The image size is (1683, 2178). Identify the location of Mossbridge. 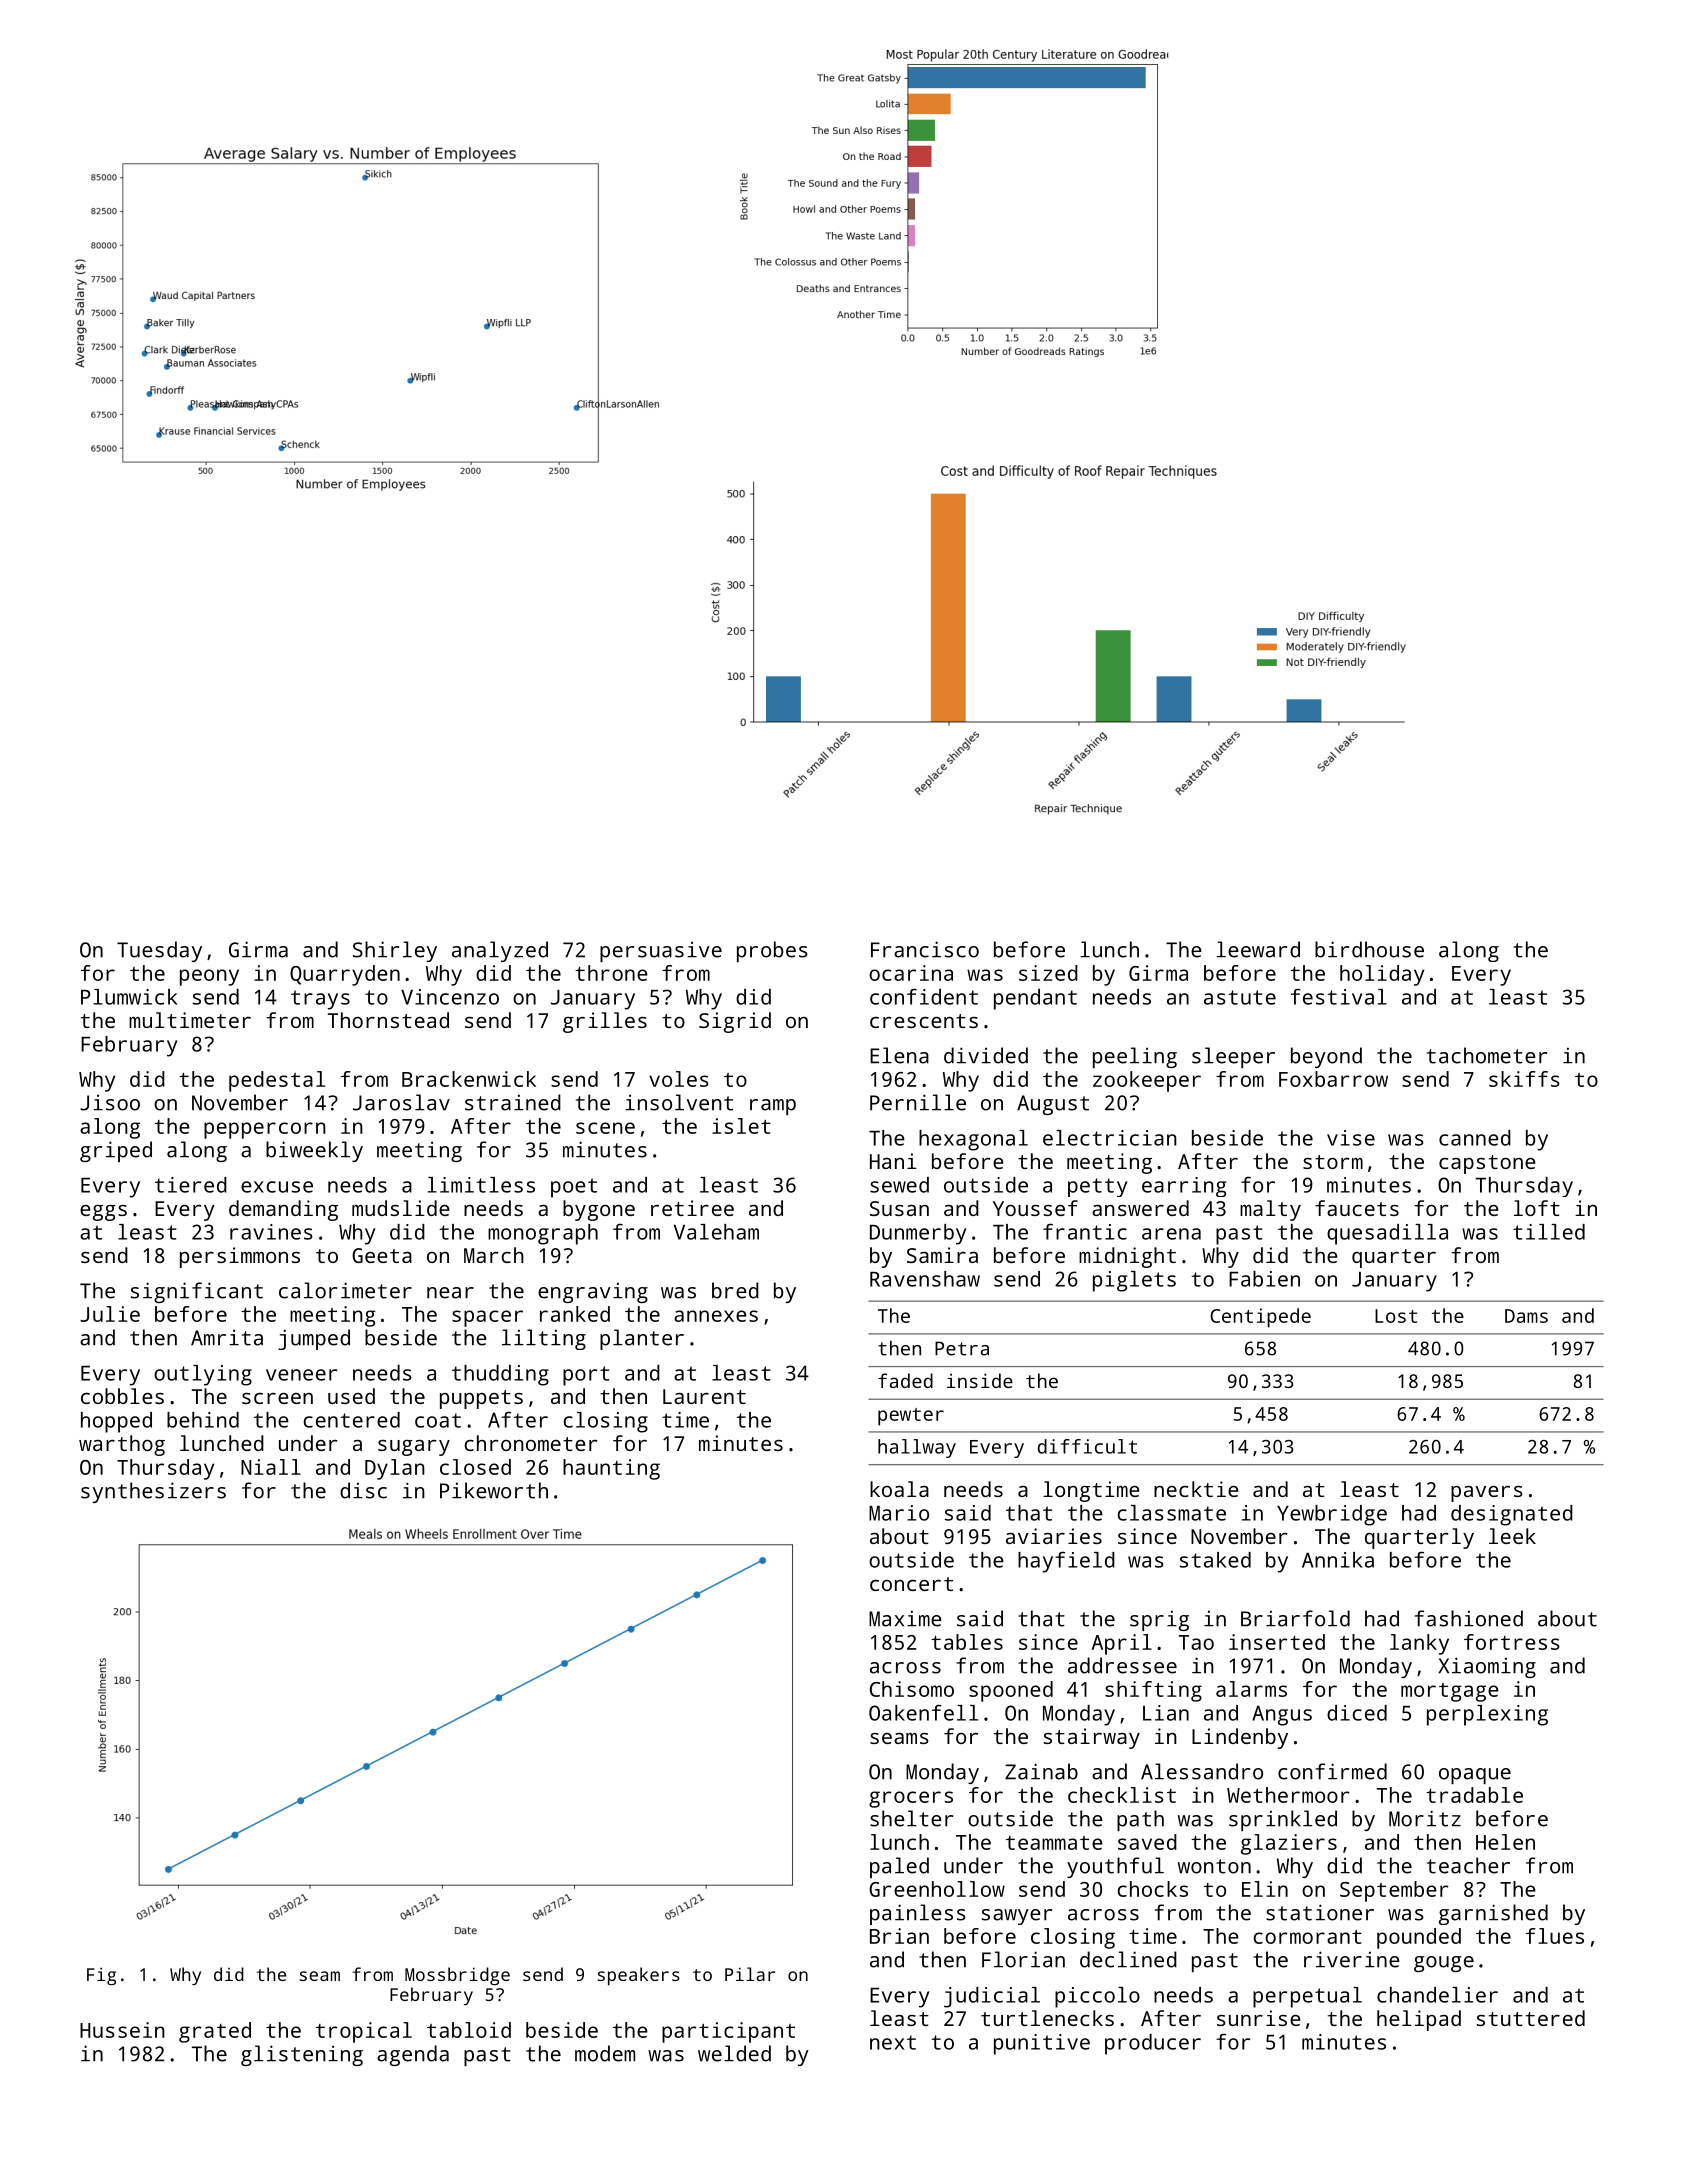
(457, 1976).
